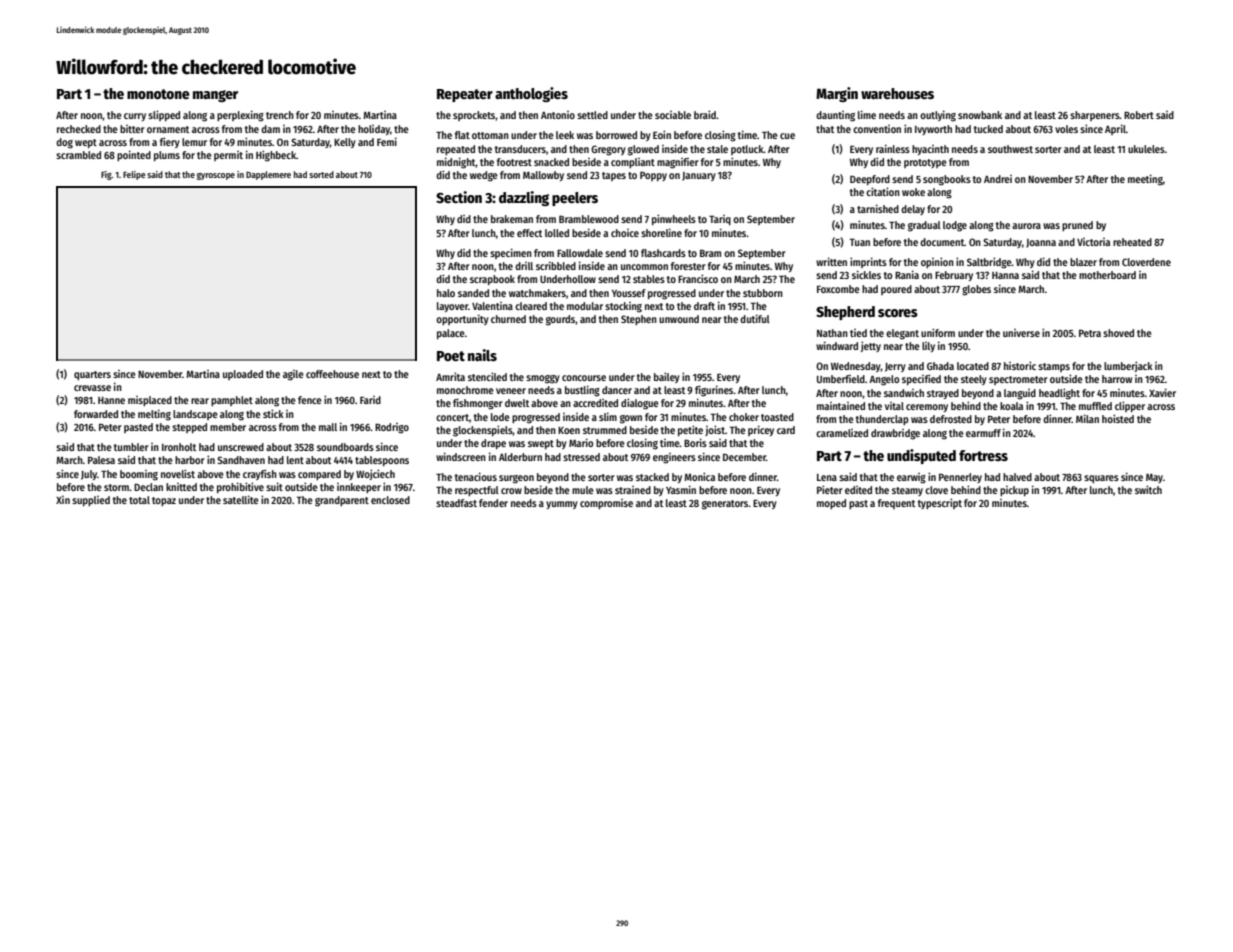 The image size is (1233, 952). What do you see at coordinates (921, 456) in the screenshot?
I see `undisputed` at bounding box center [921, 456].
